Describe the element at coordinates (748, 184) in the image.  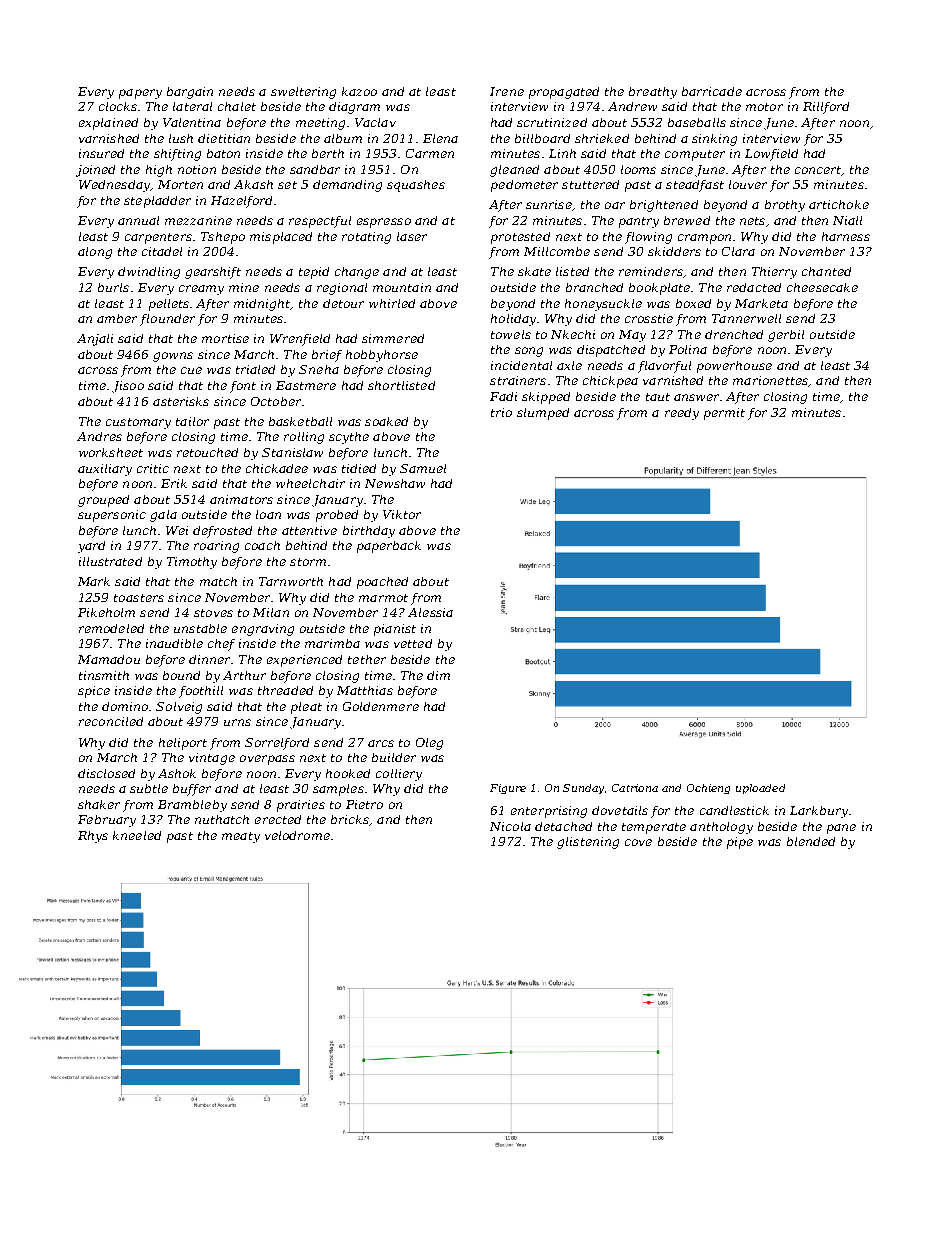
I see `louver` at that location.
